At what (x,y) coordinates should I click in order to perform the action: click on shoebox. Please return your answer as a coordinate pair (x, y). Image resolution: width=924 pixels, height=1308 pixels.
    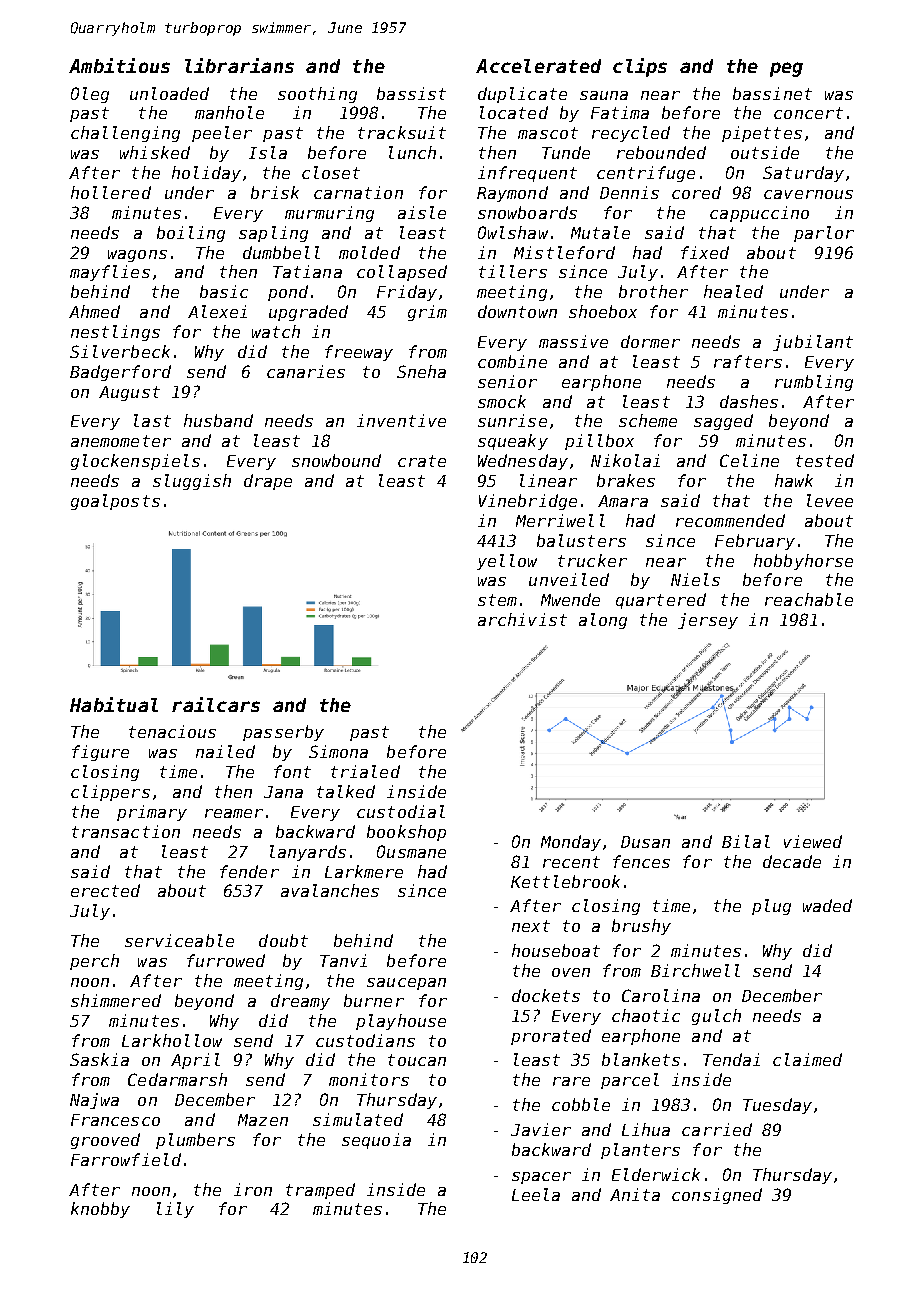
    Looking at the image, I should click on (603, 311).
